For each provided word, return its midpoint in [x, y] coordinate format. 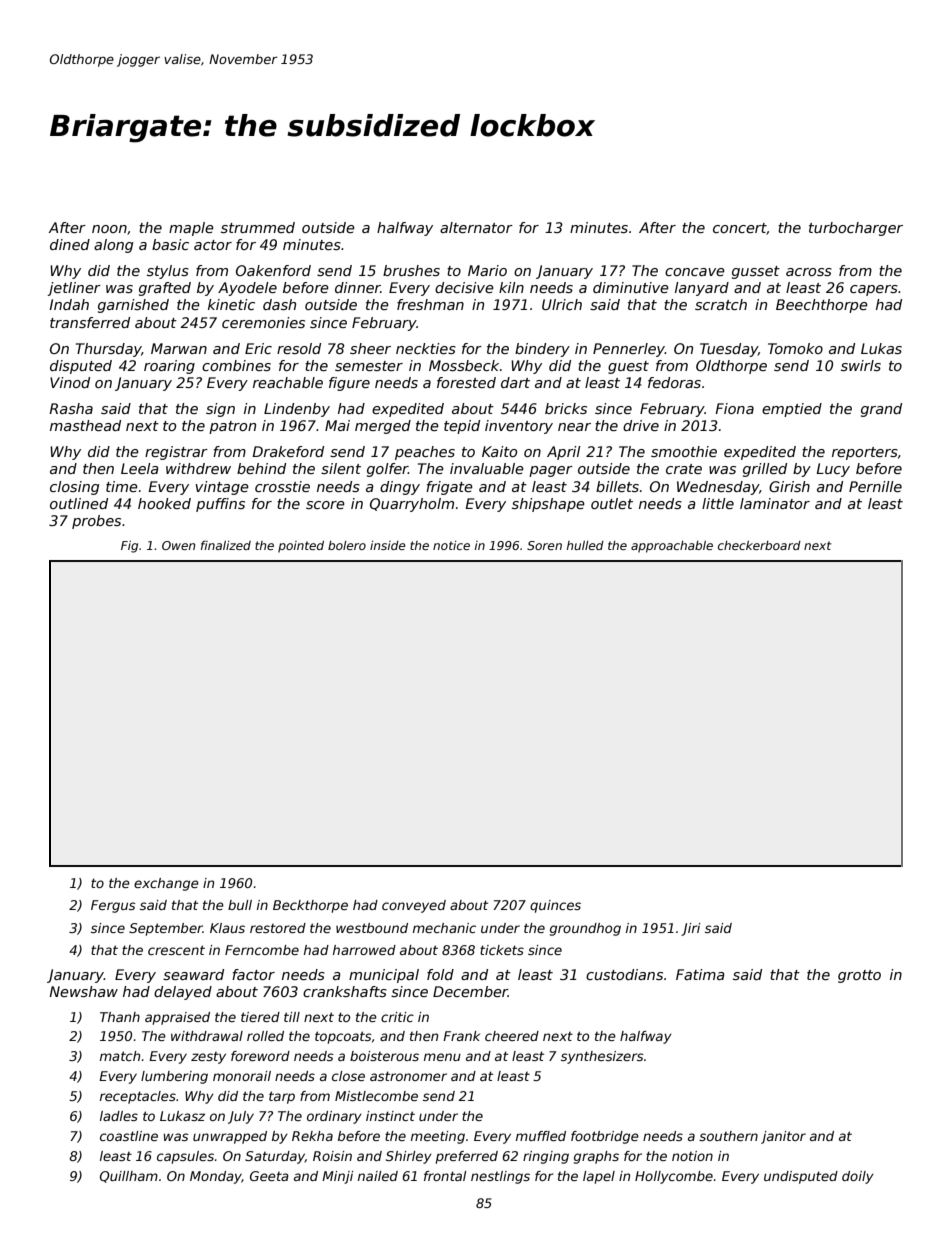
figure [349, 384]
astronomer [408, 1076]
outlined [79, 503]
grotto [859, 976]
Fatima [700, 974]
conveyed [414, 906]
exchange [166, 884]
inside [388, 545]
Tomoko [795, 348]
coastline [129, 1136]
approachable [672, 547]
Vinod [70, 382]
